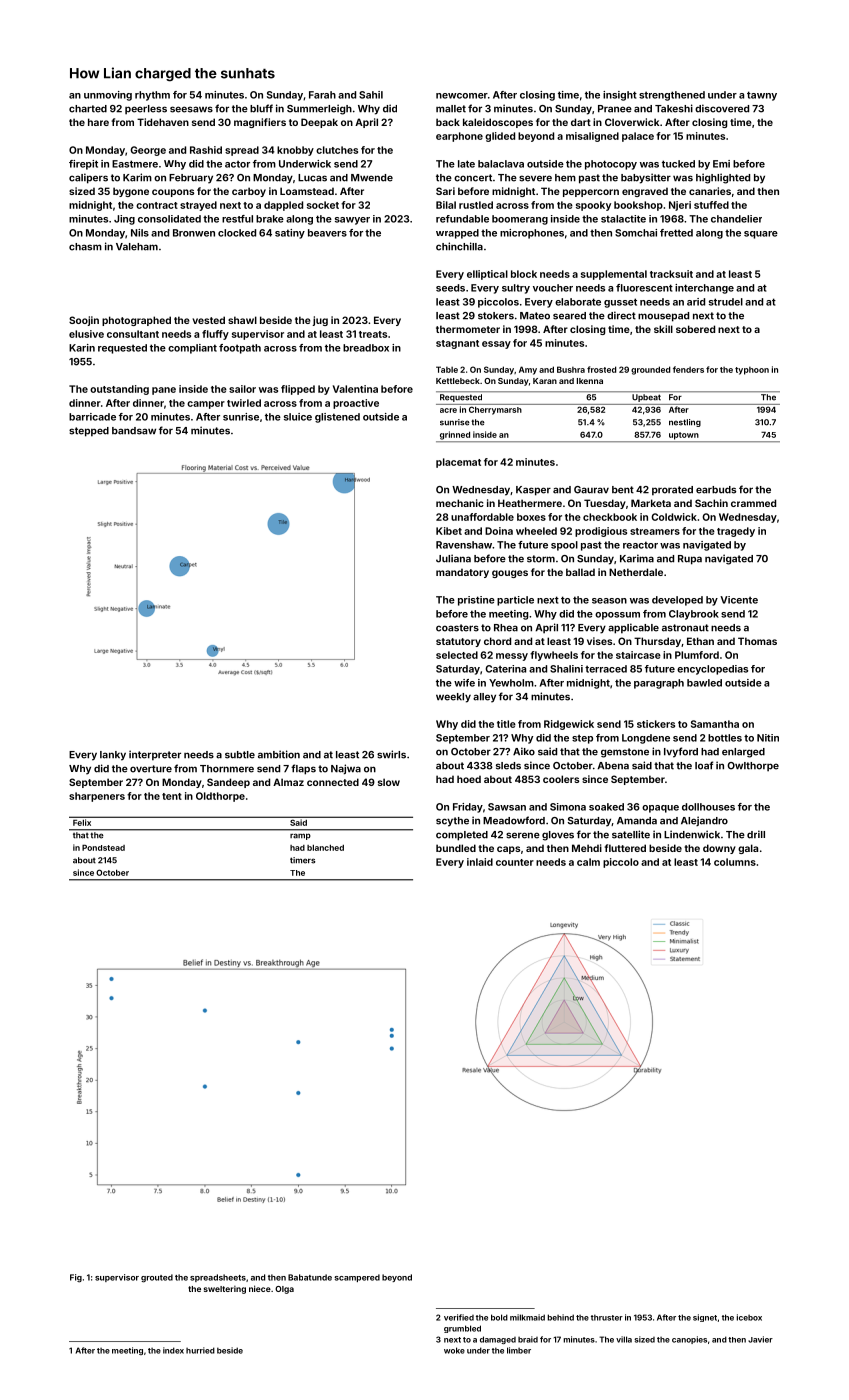 The height and width of the image is (1400, 849). What do you see at coordinates (663, 317) in the image?
I see `mousepad` at bounding box center [663, 317].
